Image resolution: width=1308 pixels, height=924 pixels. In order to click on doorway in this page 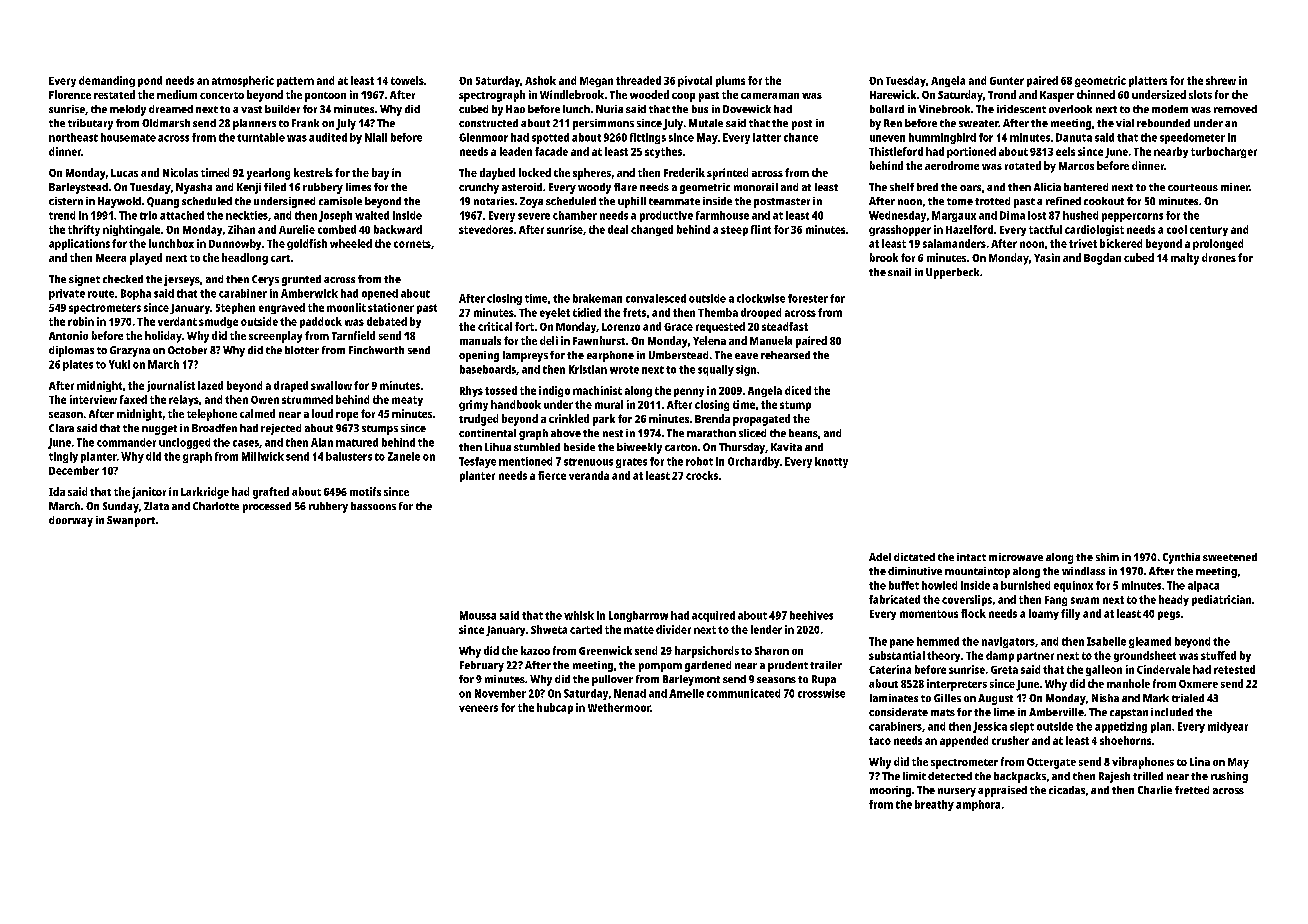, I will do `click(71, 521)`.
